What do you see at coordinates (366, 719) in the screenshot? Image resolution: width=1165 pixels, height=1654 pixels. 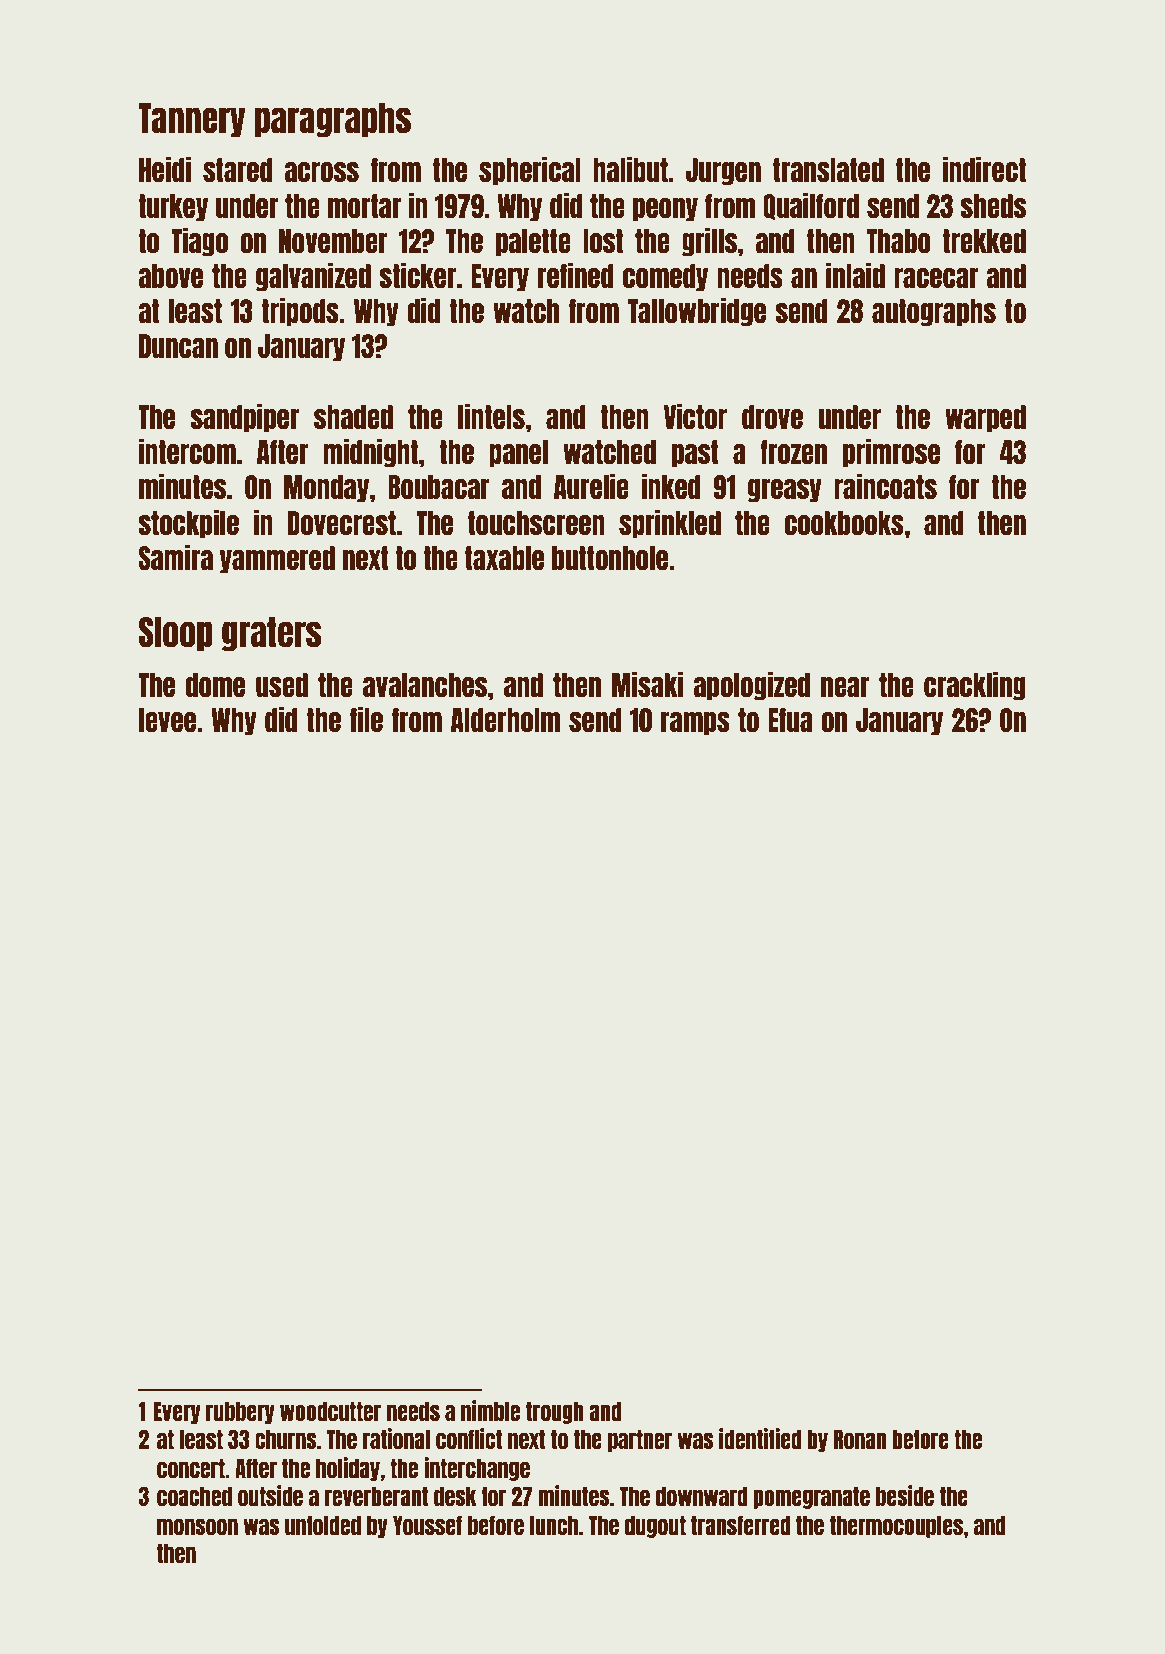 I see `file` at bounding box center [366, 719].
